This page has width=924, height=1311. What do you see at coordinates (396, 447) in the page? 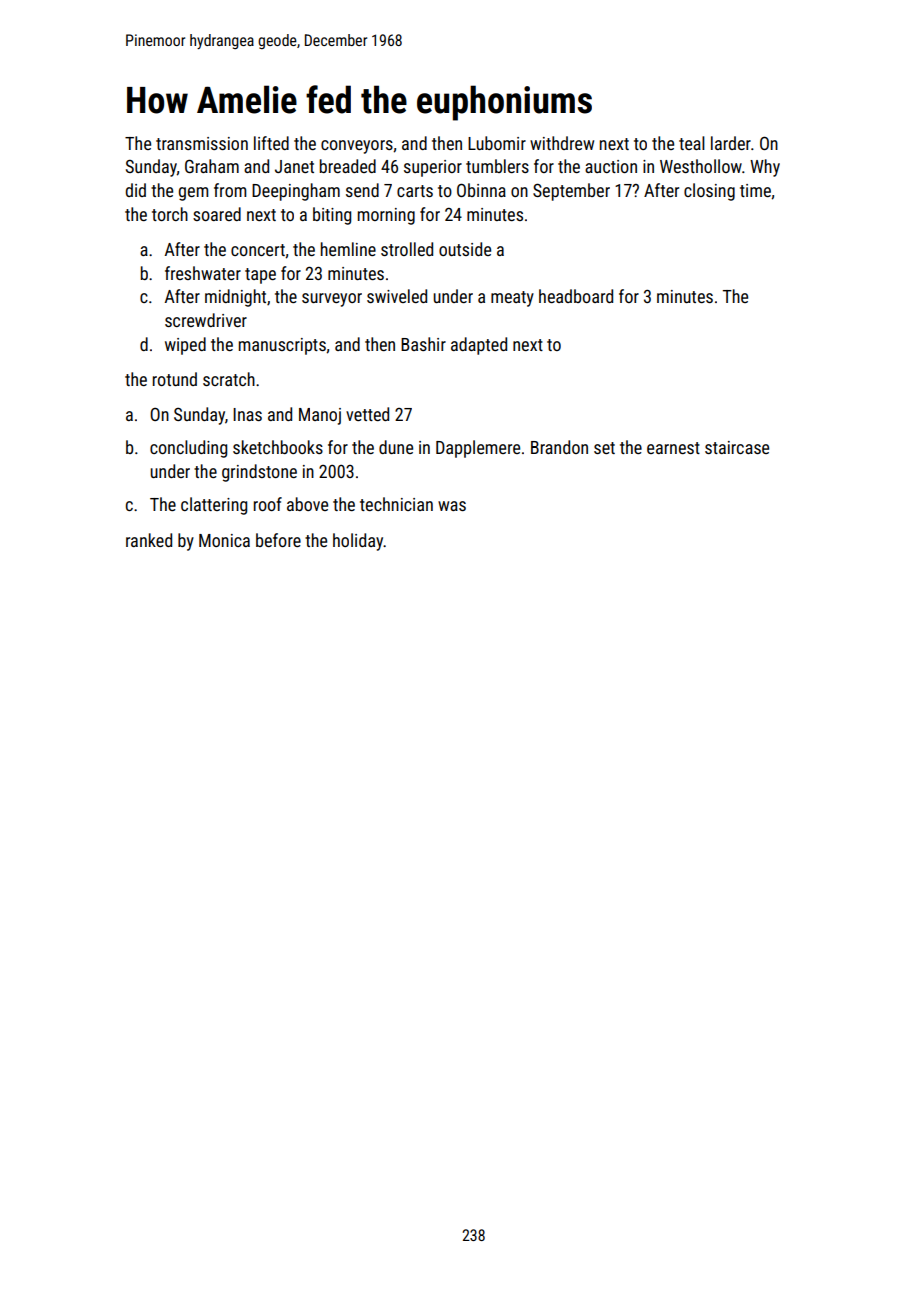
I see `dune` at bounding box center [396, 447].
